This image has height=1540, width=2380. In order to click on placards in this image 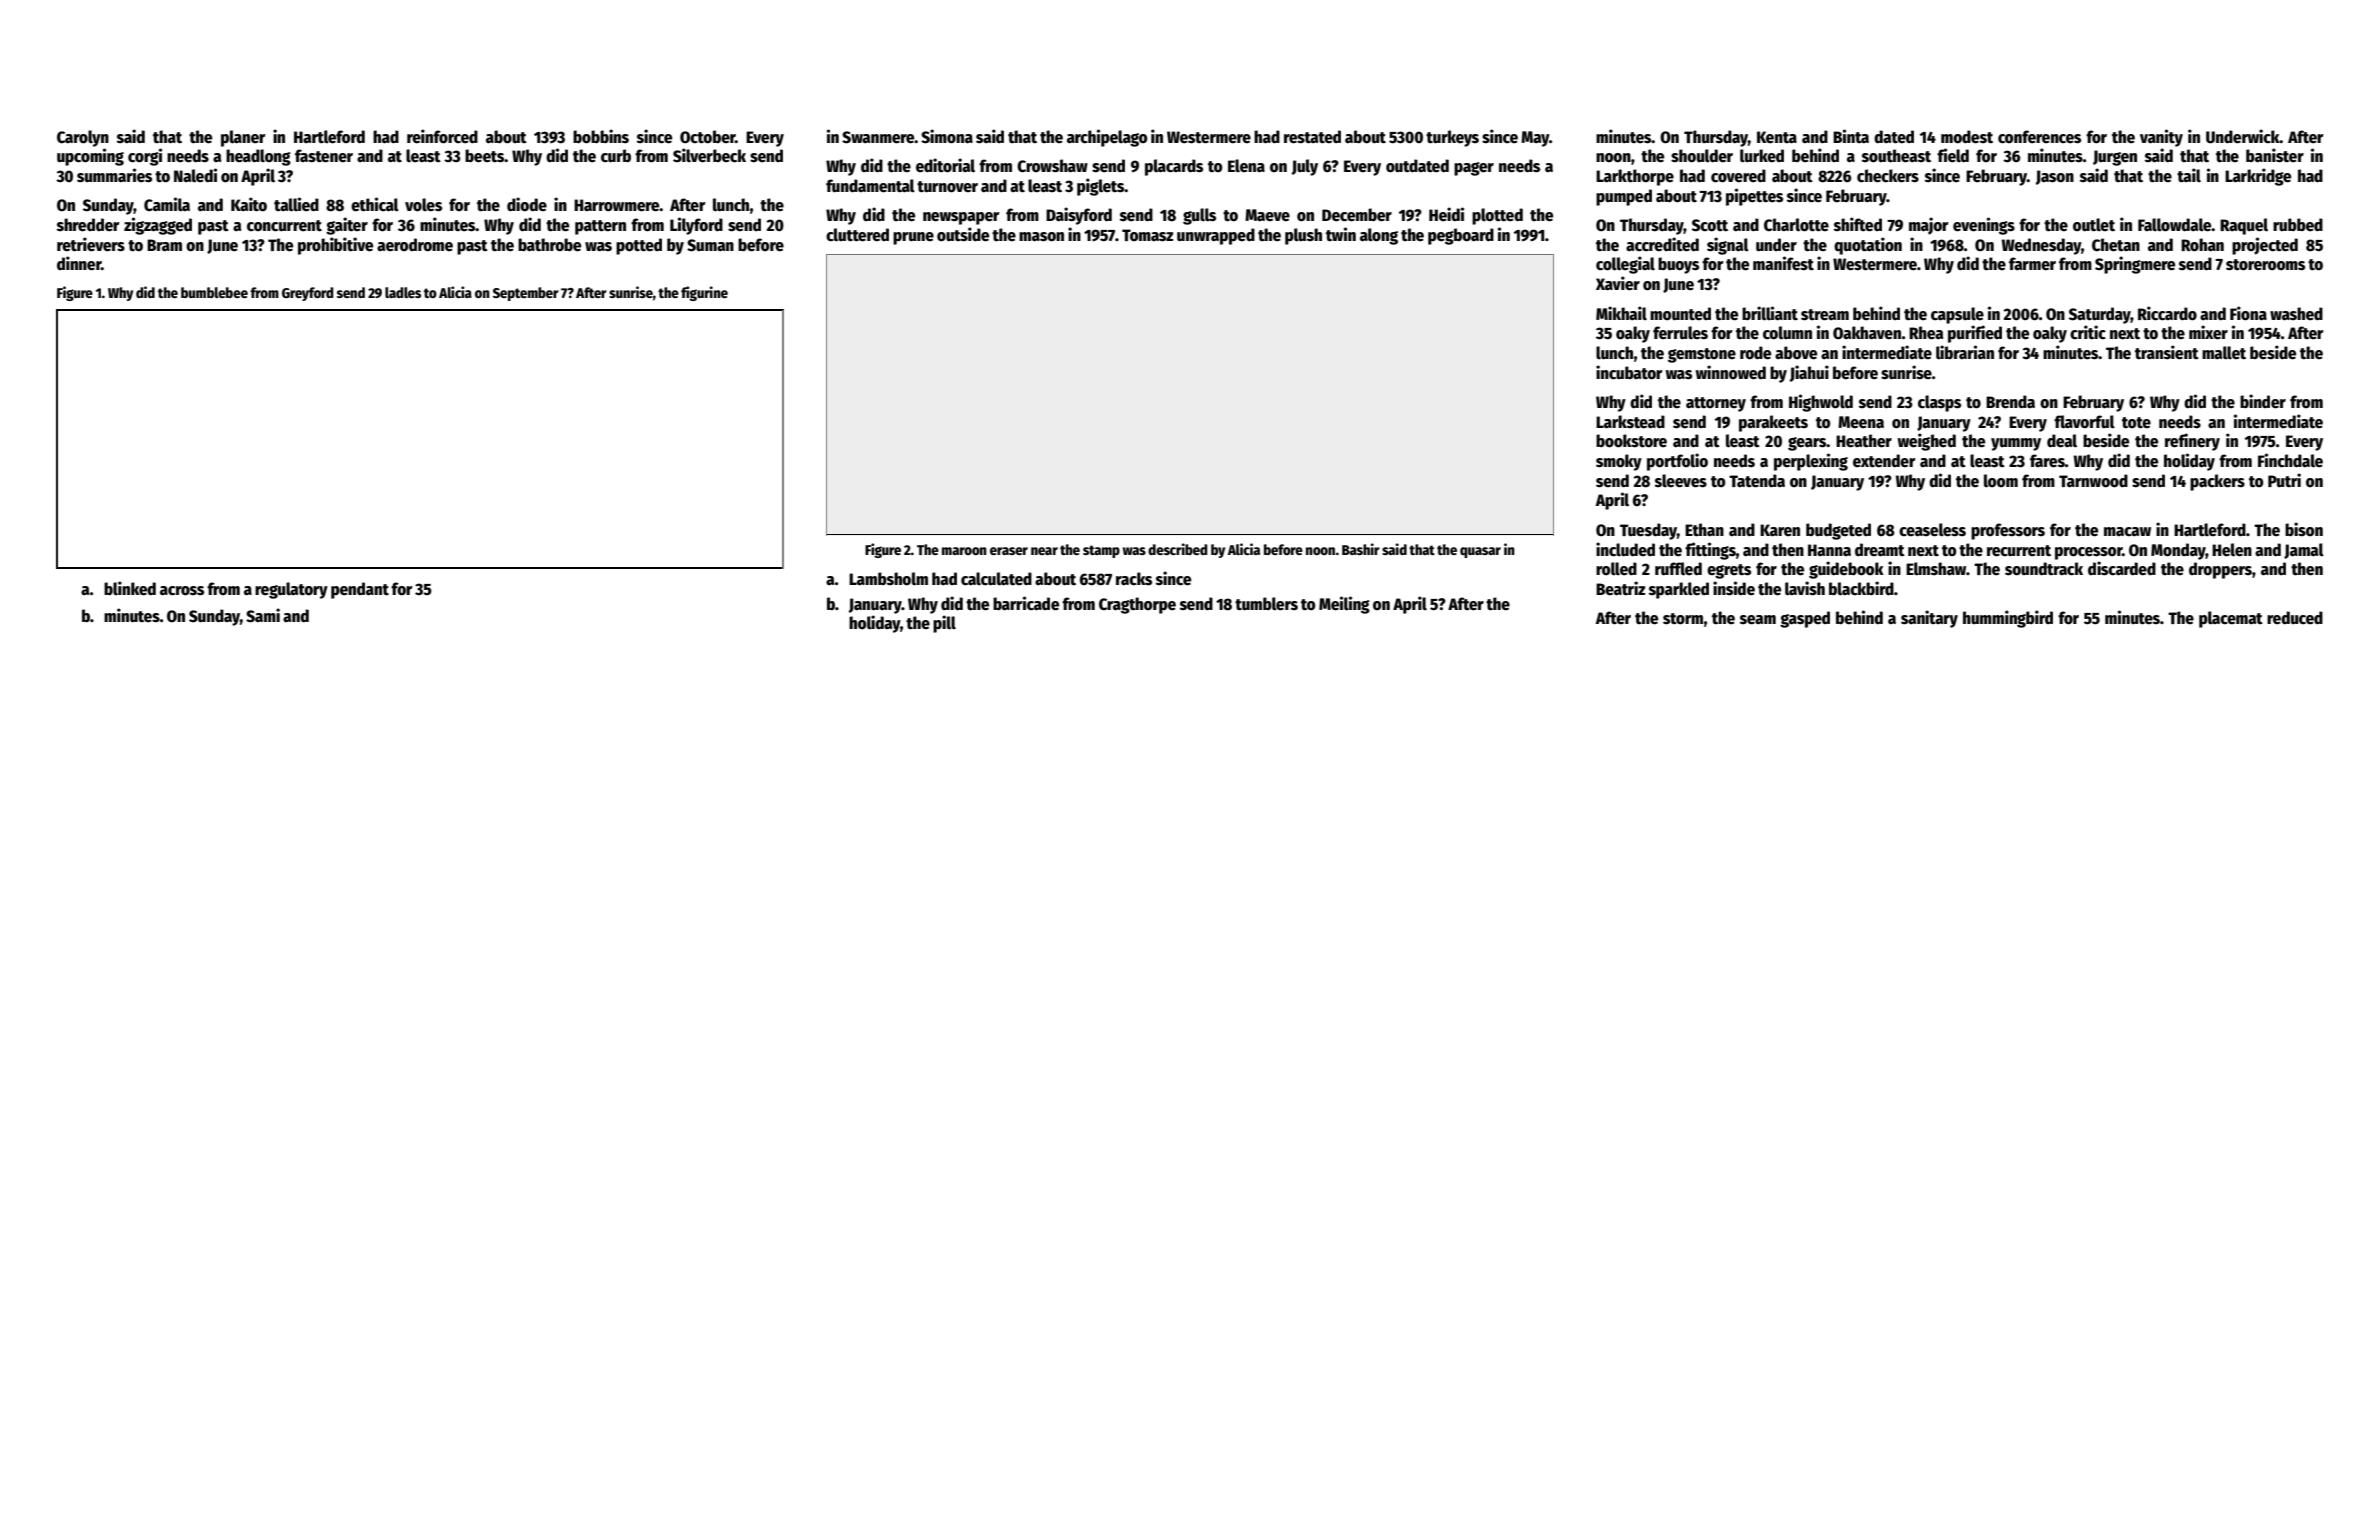, I will do `click(1174, 167)`.
